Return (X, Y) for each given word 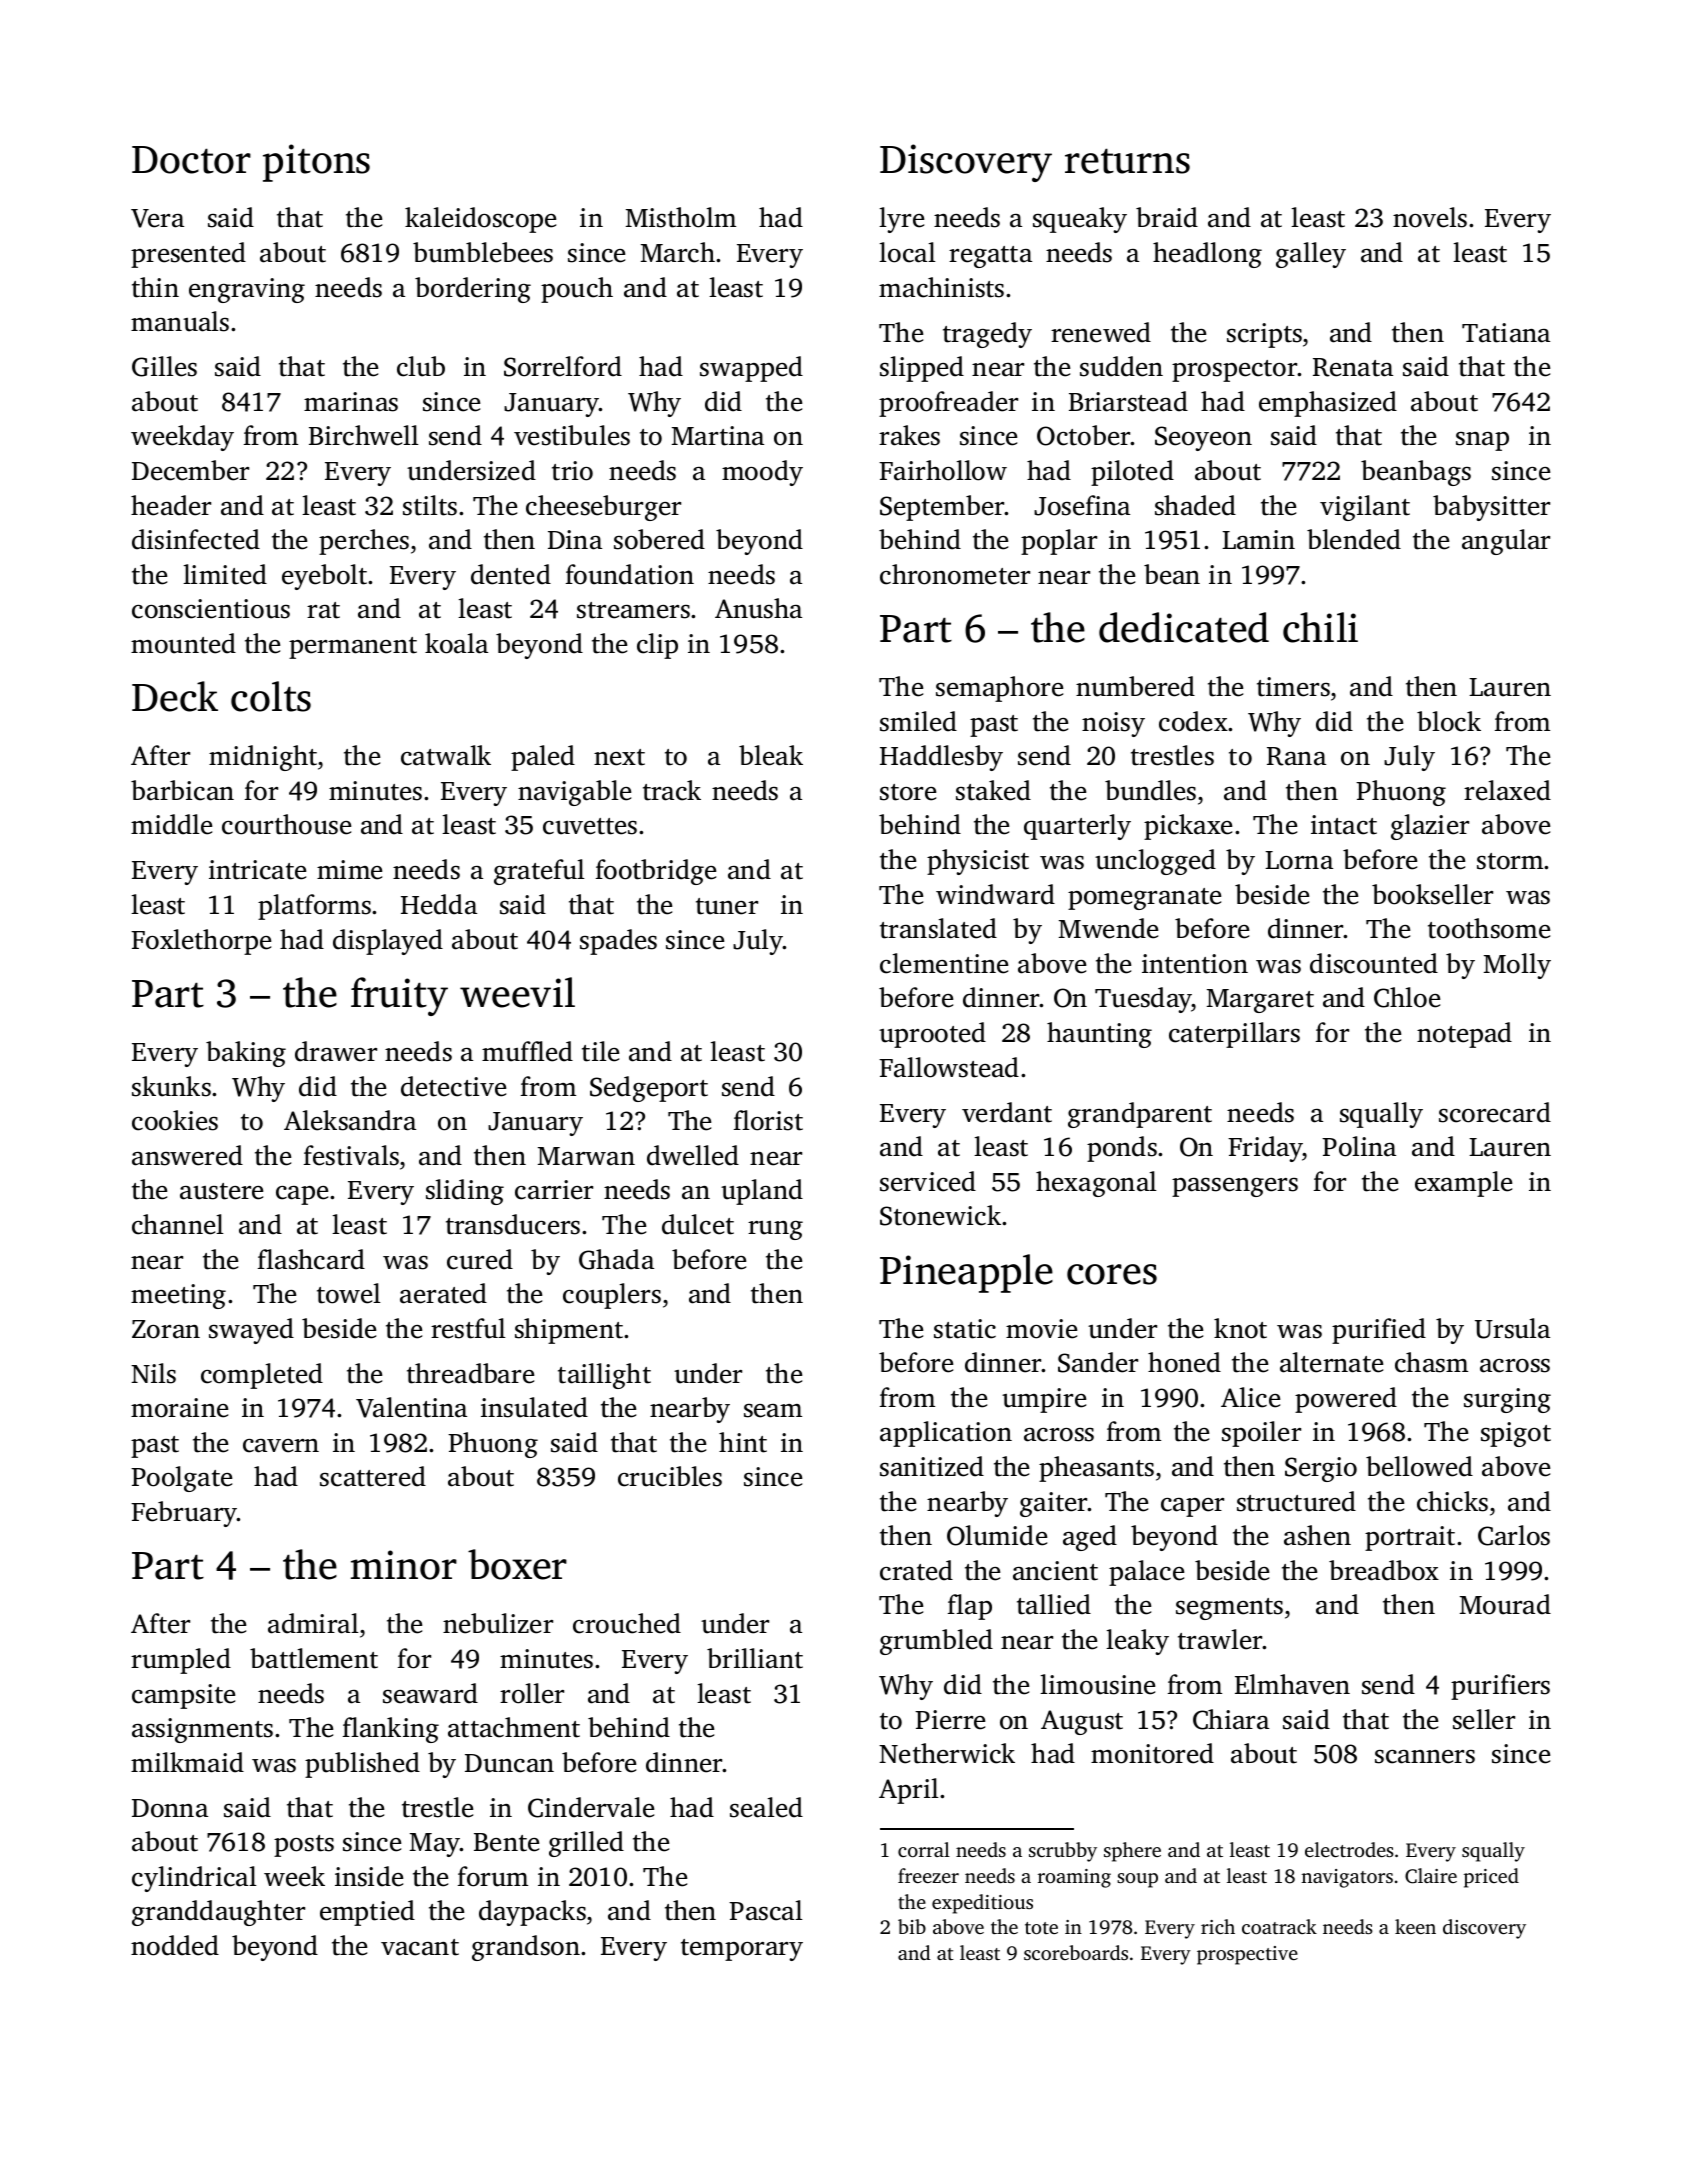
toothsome (1489, 928)
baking (246, 1054)
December (190, 470)
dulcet (698, 1224)
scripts (1264, 335)
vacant (420, 1947)
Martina (718, 436)
